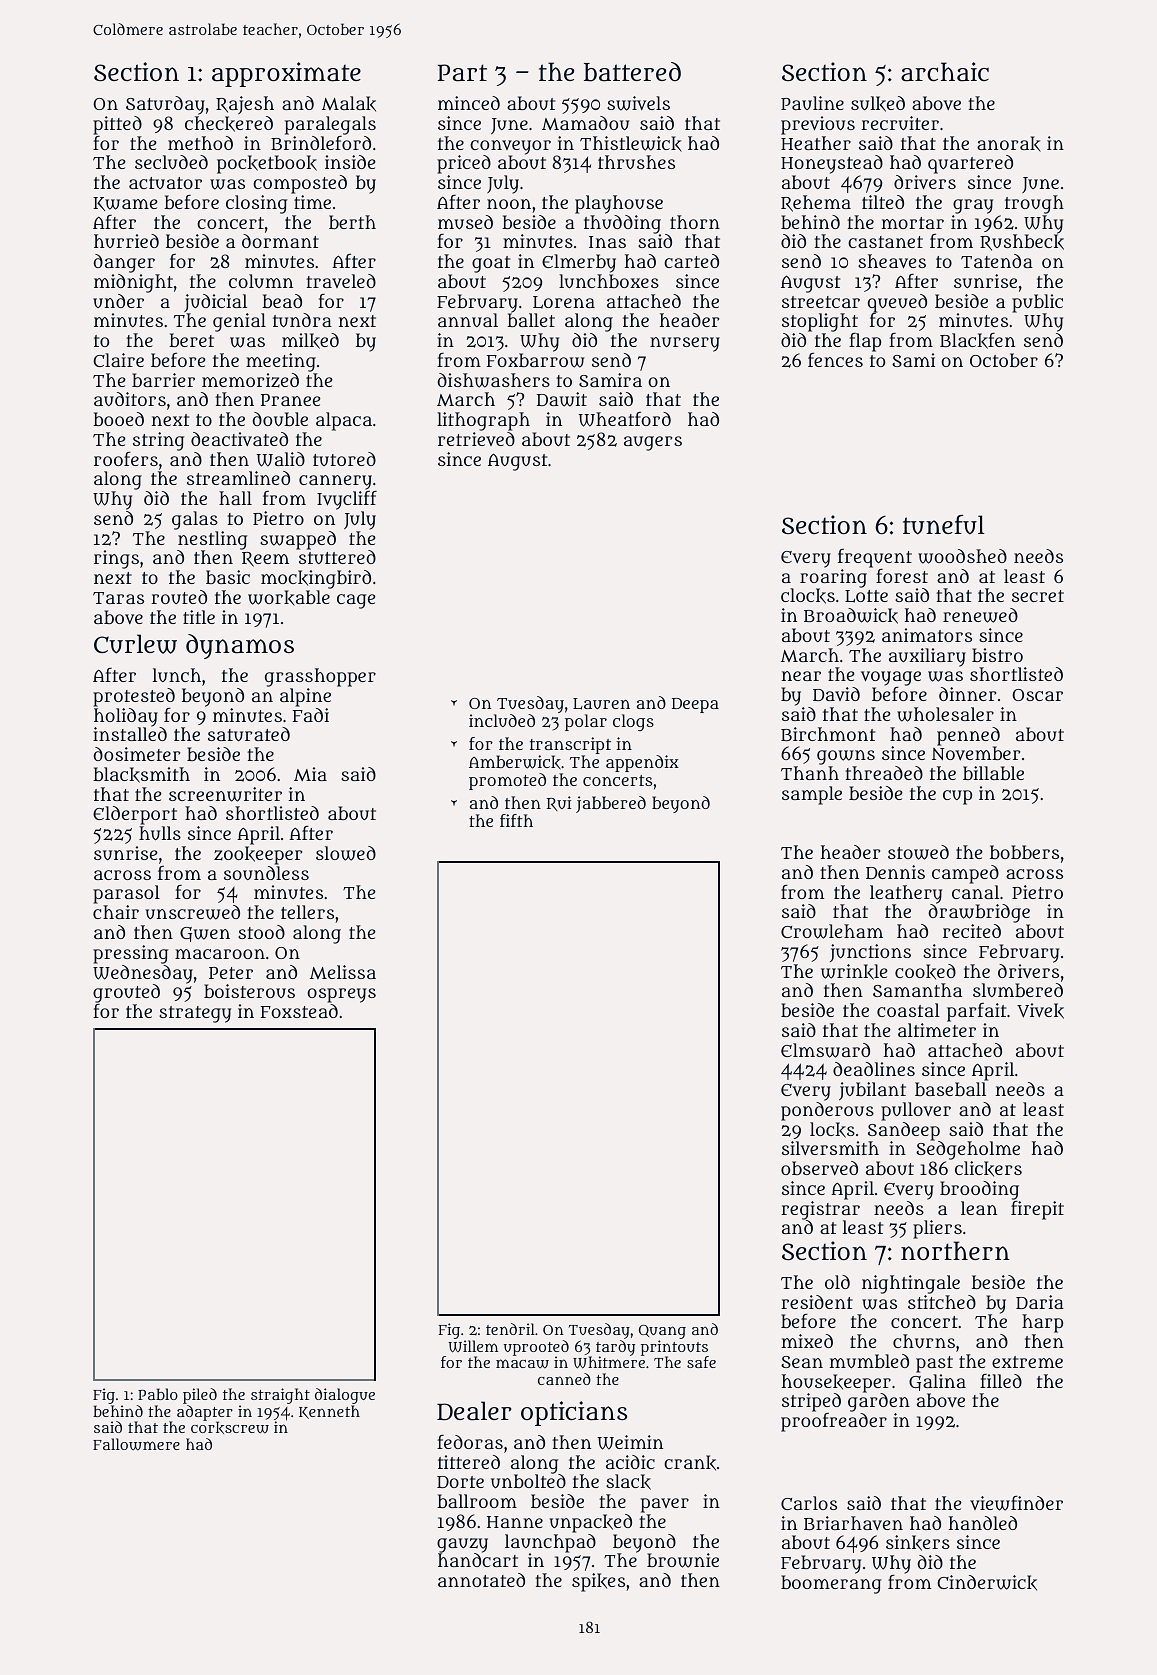  What do you see at coordinates (690, 1463) in the screenshot?
I see `crank` at bounding box center [690, 1463].
